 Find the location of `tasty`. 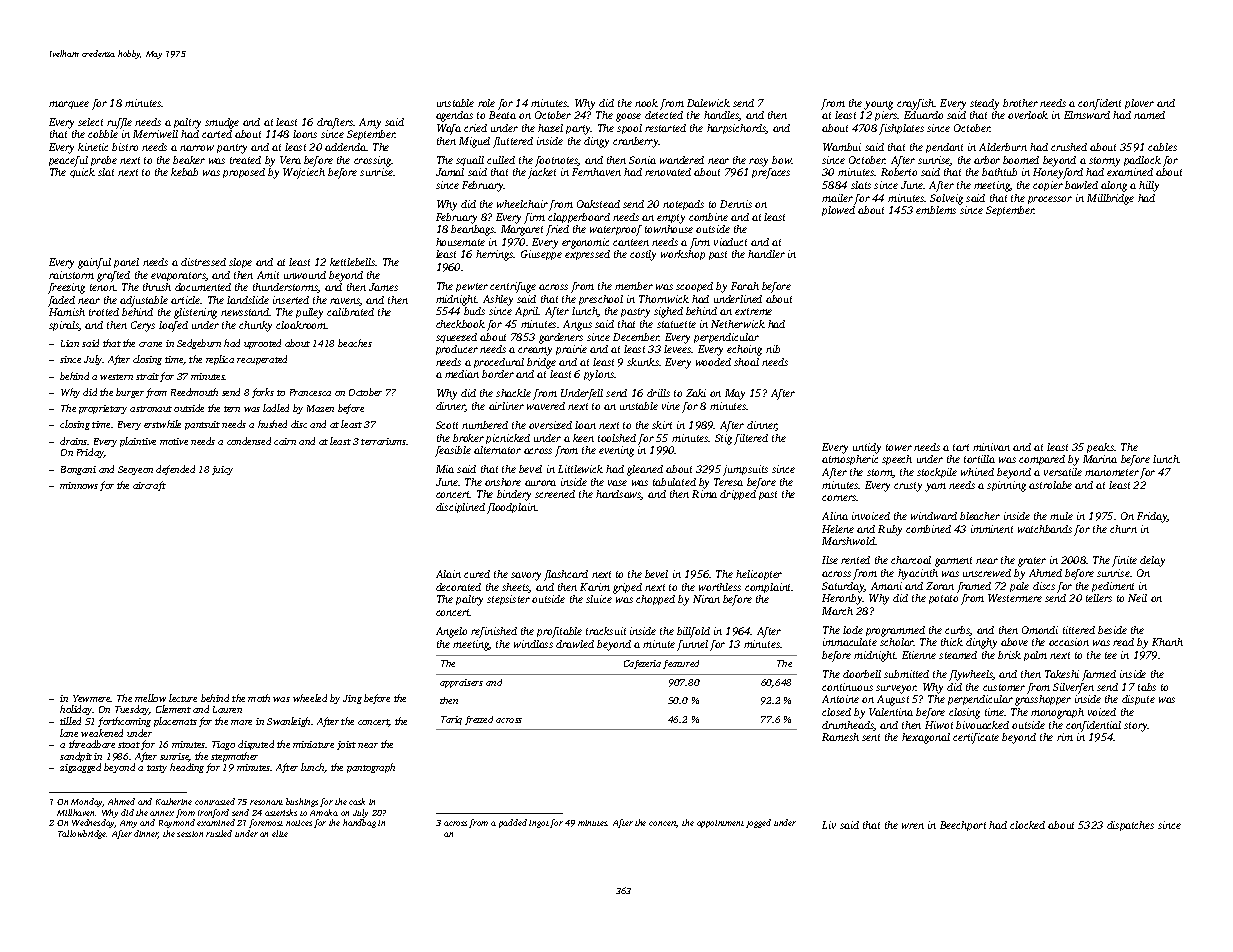

tasty is located at coordinates (157, 769).
